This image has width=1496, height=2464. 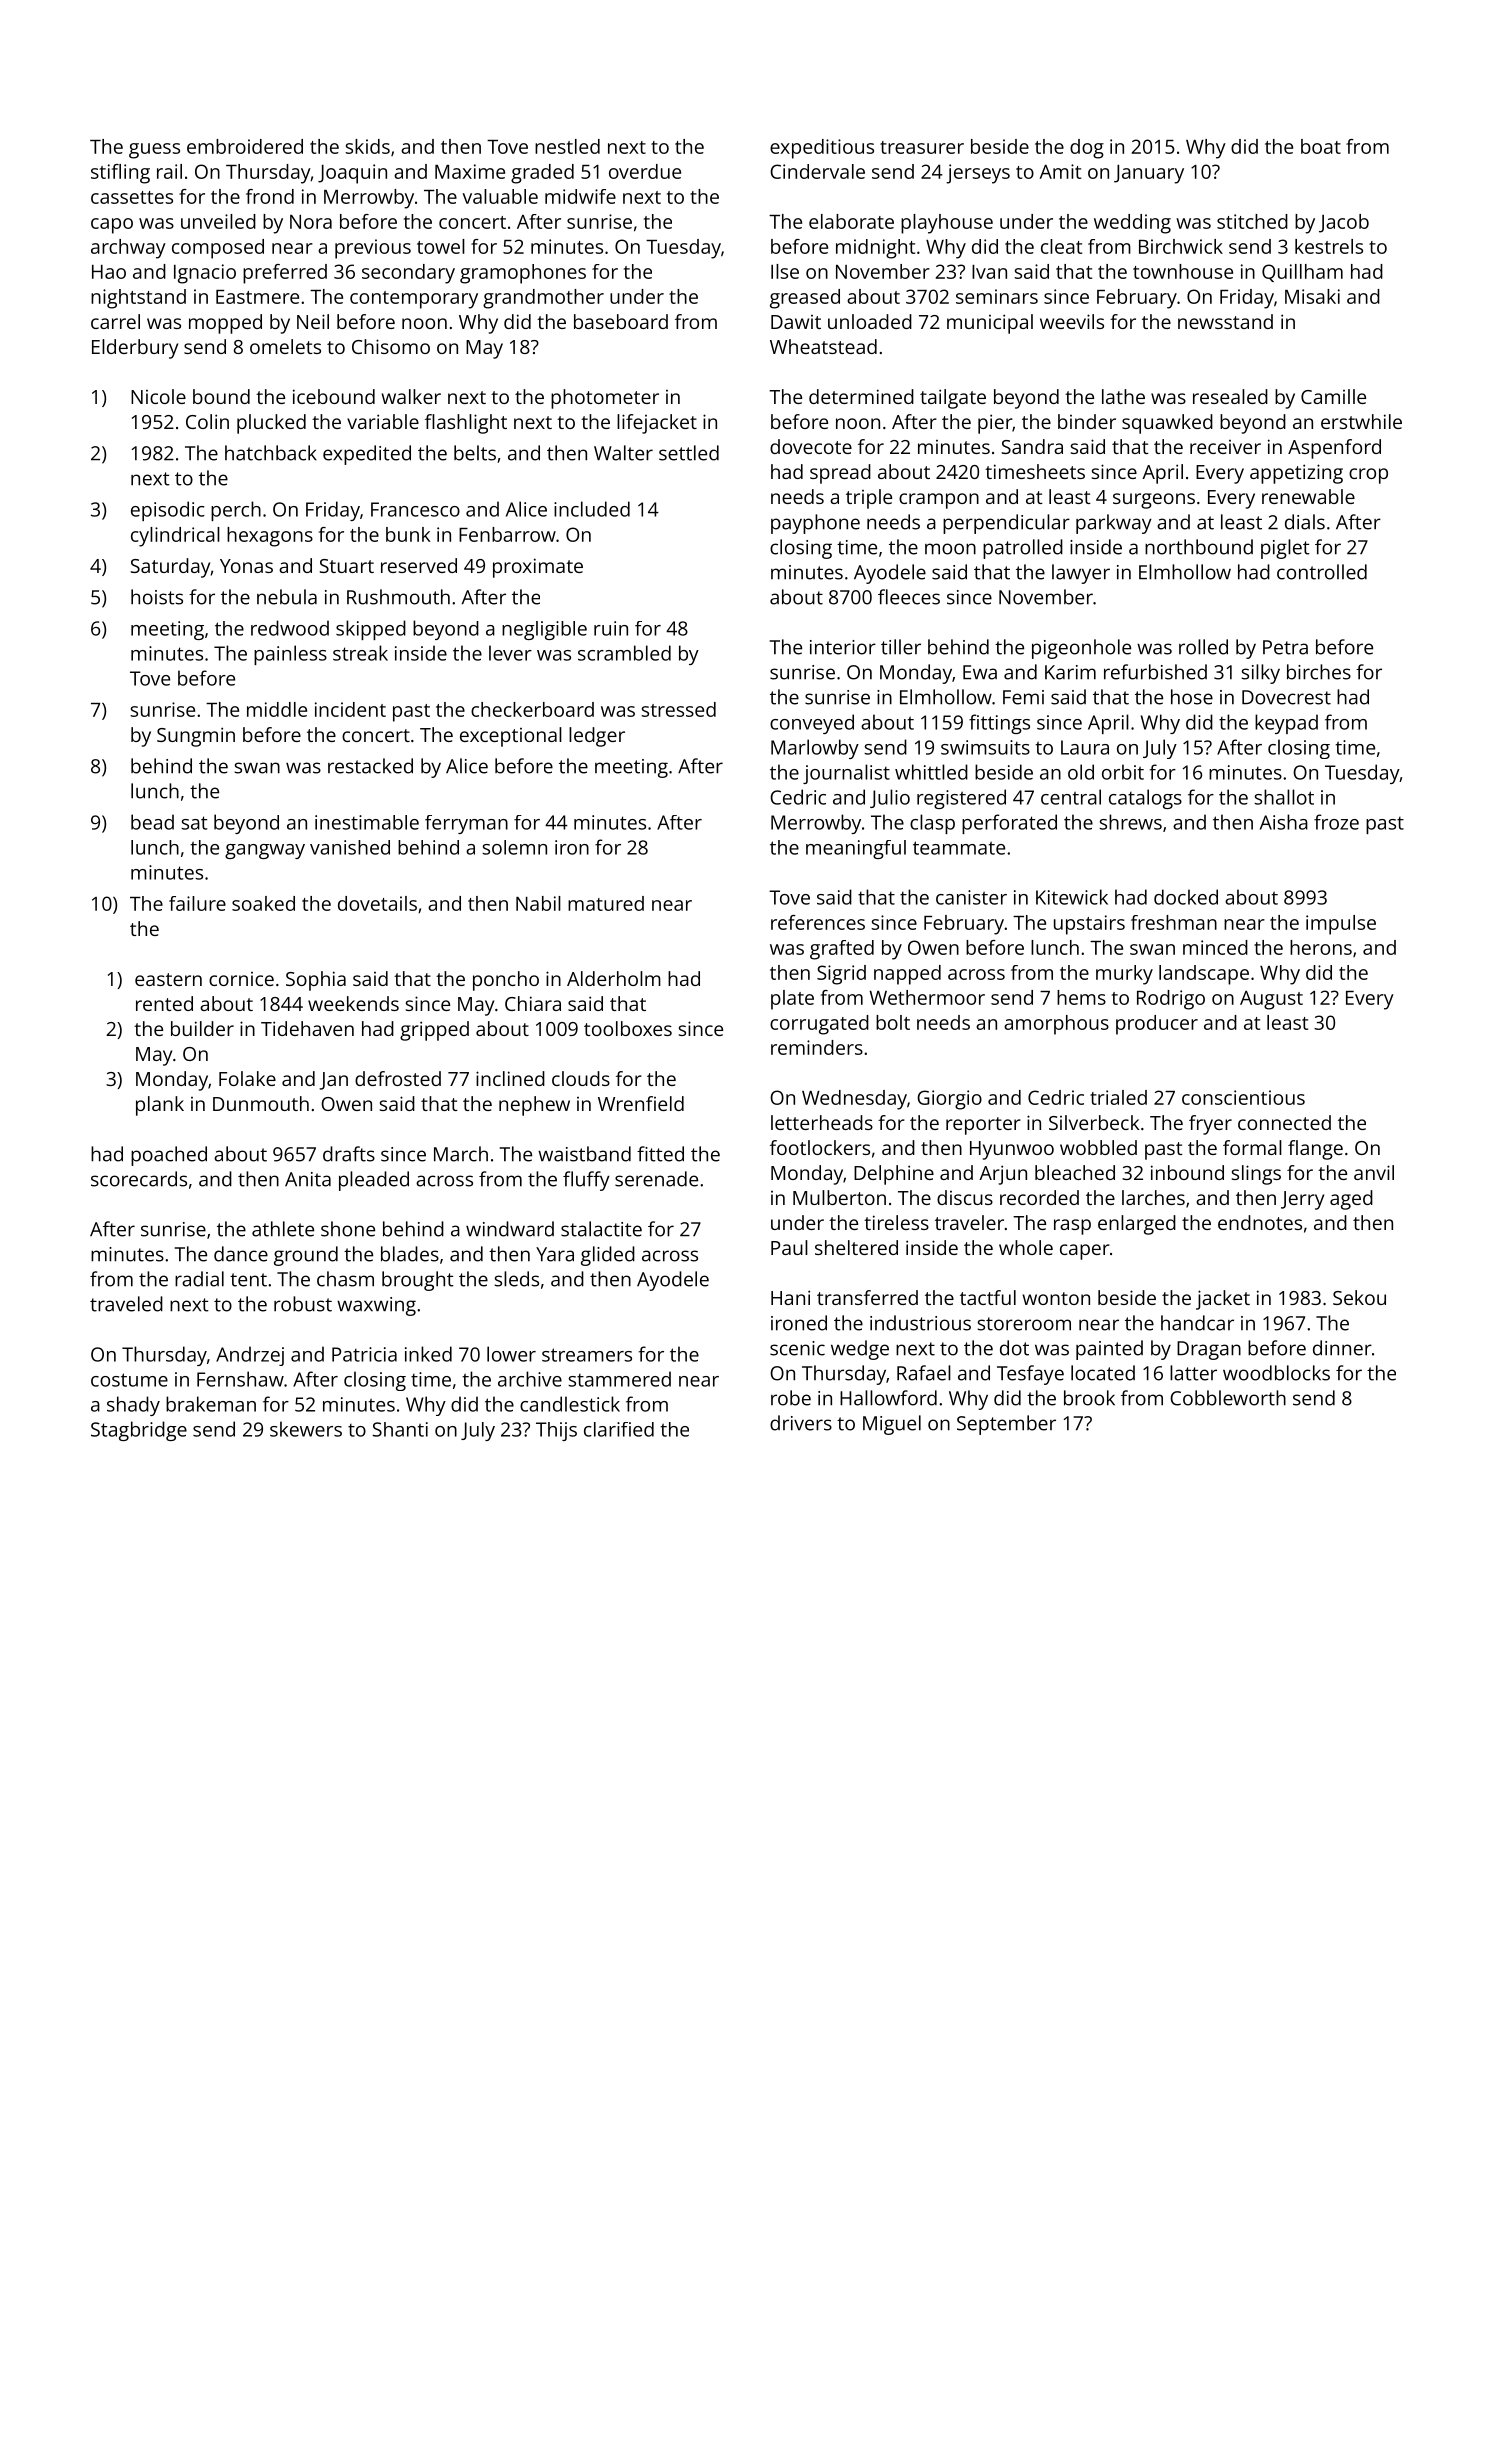 What do you see at coordinates (867, 1297) in the image?
I see `transferred` at bounding box center [867, 1297].
